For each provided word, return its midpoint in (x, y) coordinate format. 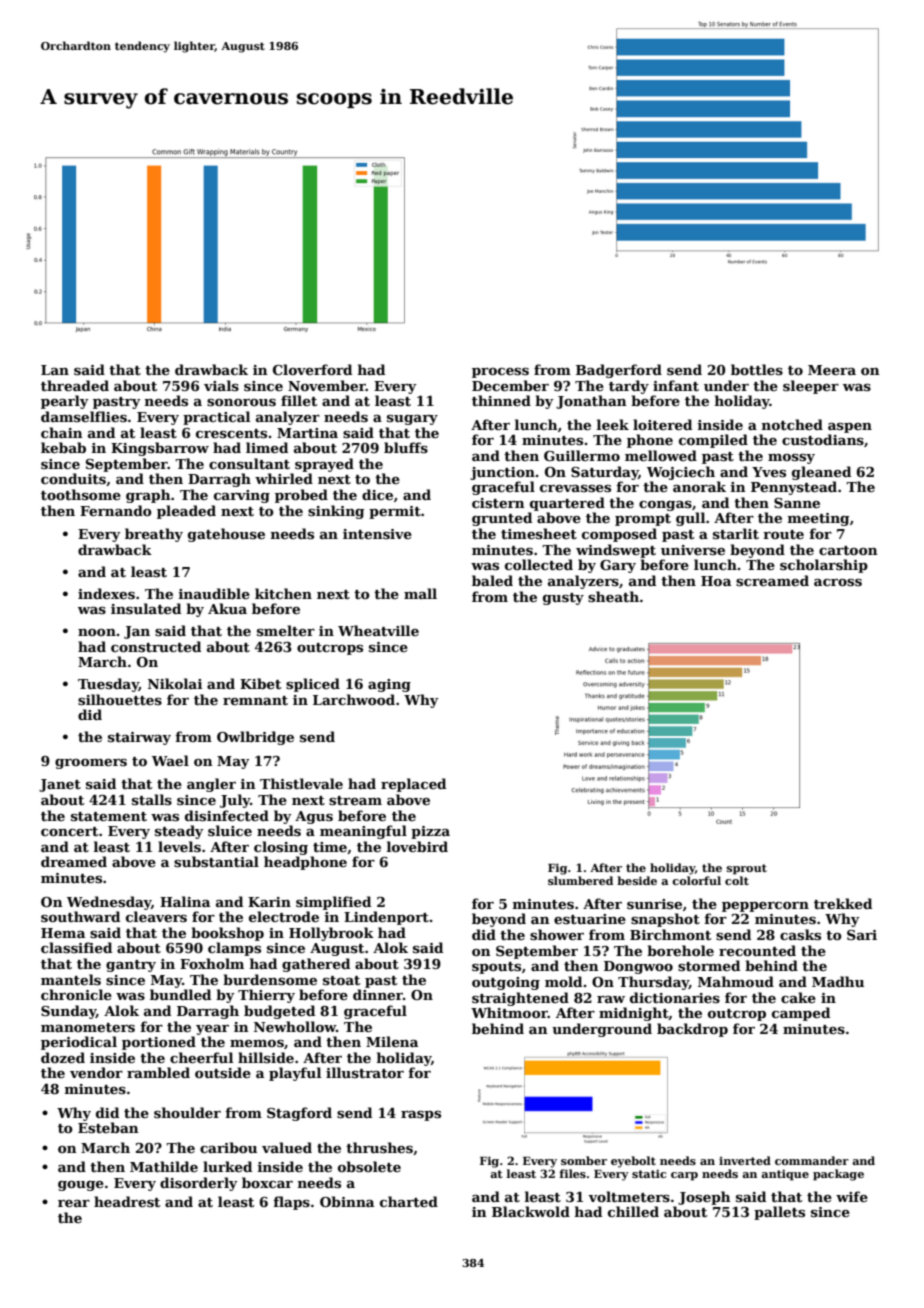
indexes (106, 593)
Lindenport (386, 918)
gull (690, 519)
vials (221, 385)
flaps (291, 1203)
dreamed (74, 861)
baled (492, 580)
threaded (75, 385)
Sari (862, 935)
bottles (757, 369)
